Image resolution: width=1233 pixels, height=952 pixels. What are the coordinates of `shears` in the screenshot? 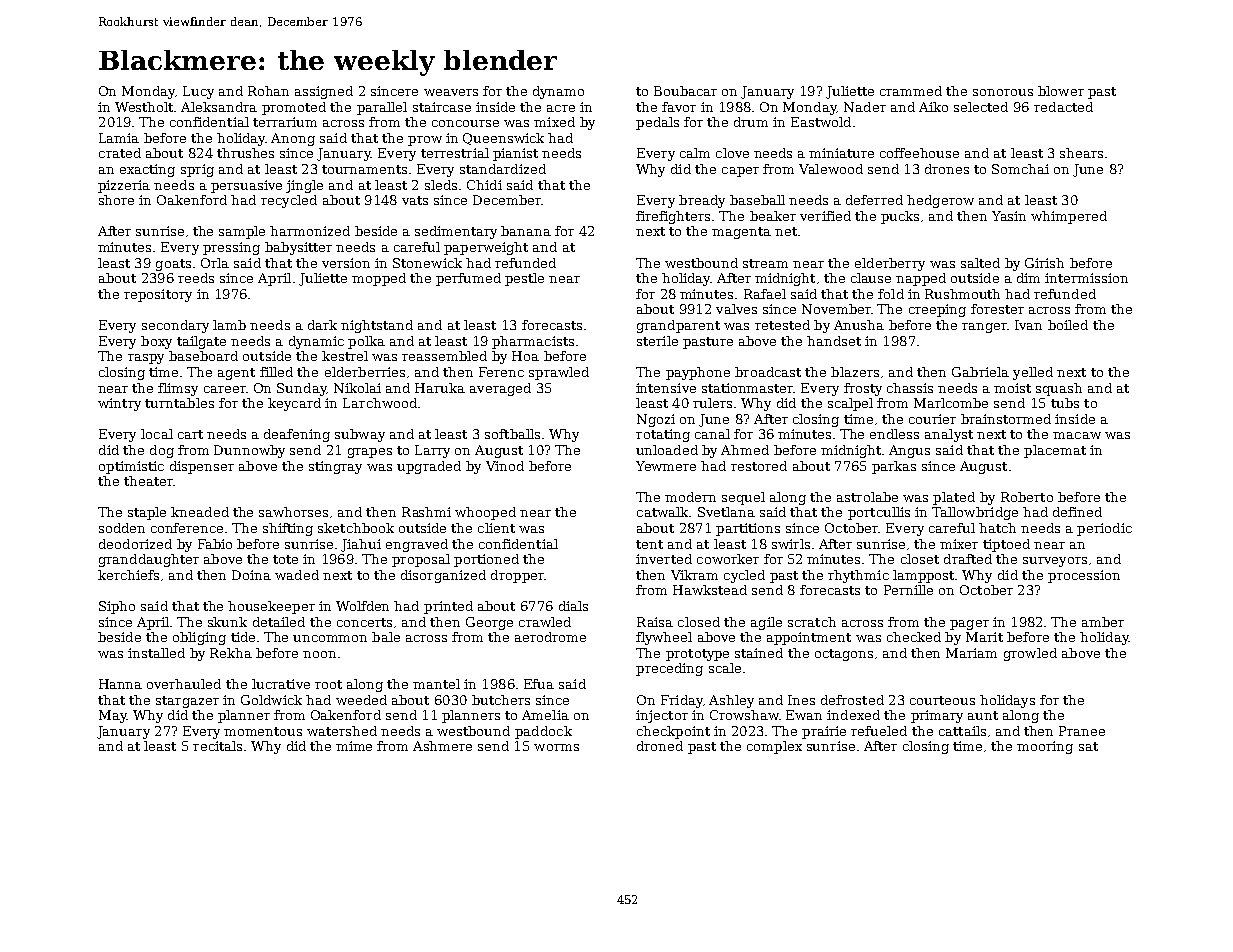 It's located at (1081, 153).
